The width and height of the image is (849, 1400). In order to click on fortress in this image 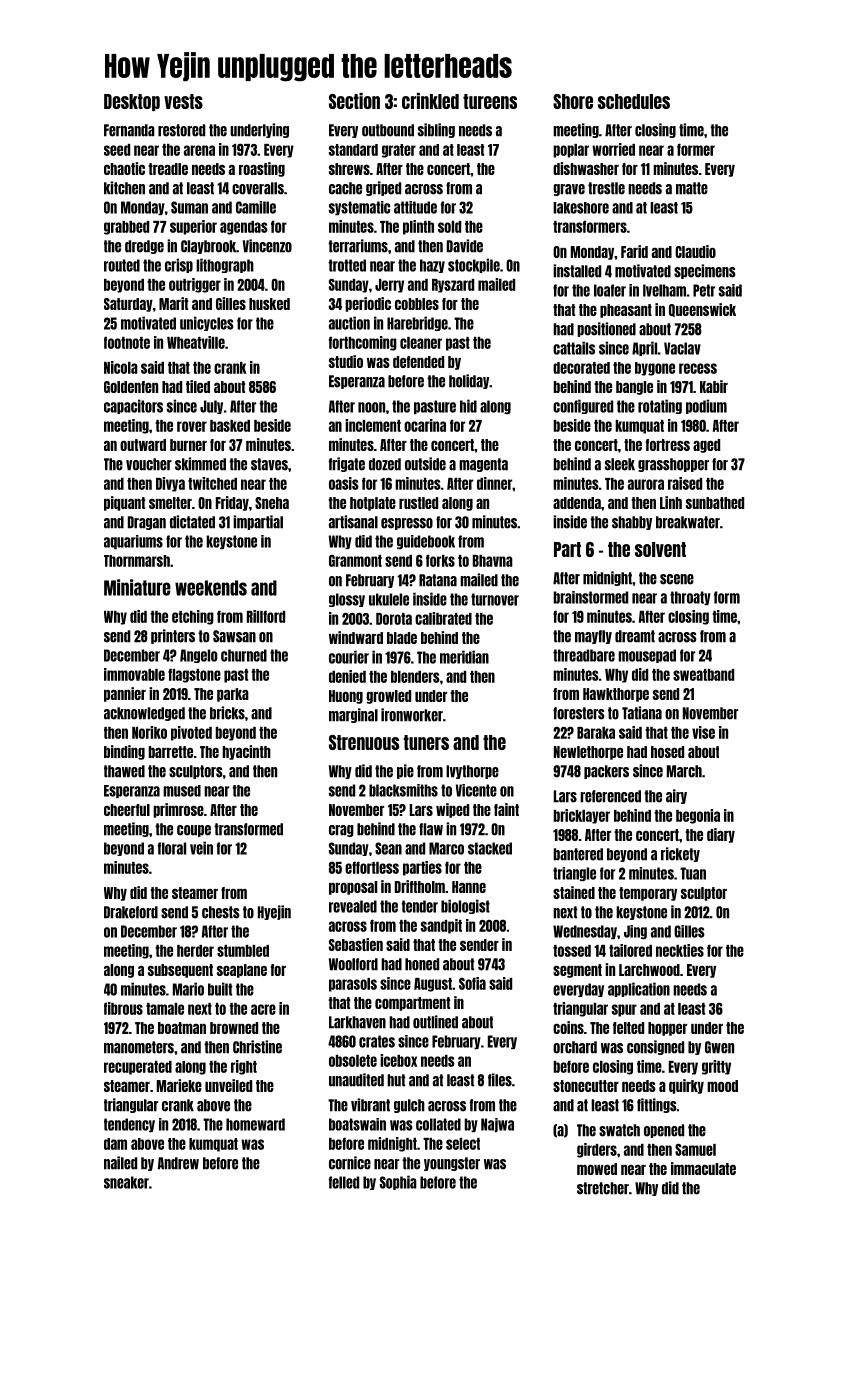, I will do `click(668, 445)`.
